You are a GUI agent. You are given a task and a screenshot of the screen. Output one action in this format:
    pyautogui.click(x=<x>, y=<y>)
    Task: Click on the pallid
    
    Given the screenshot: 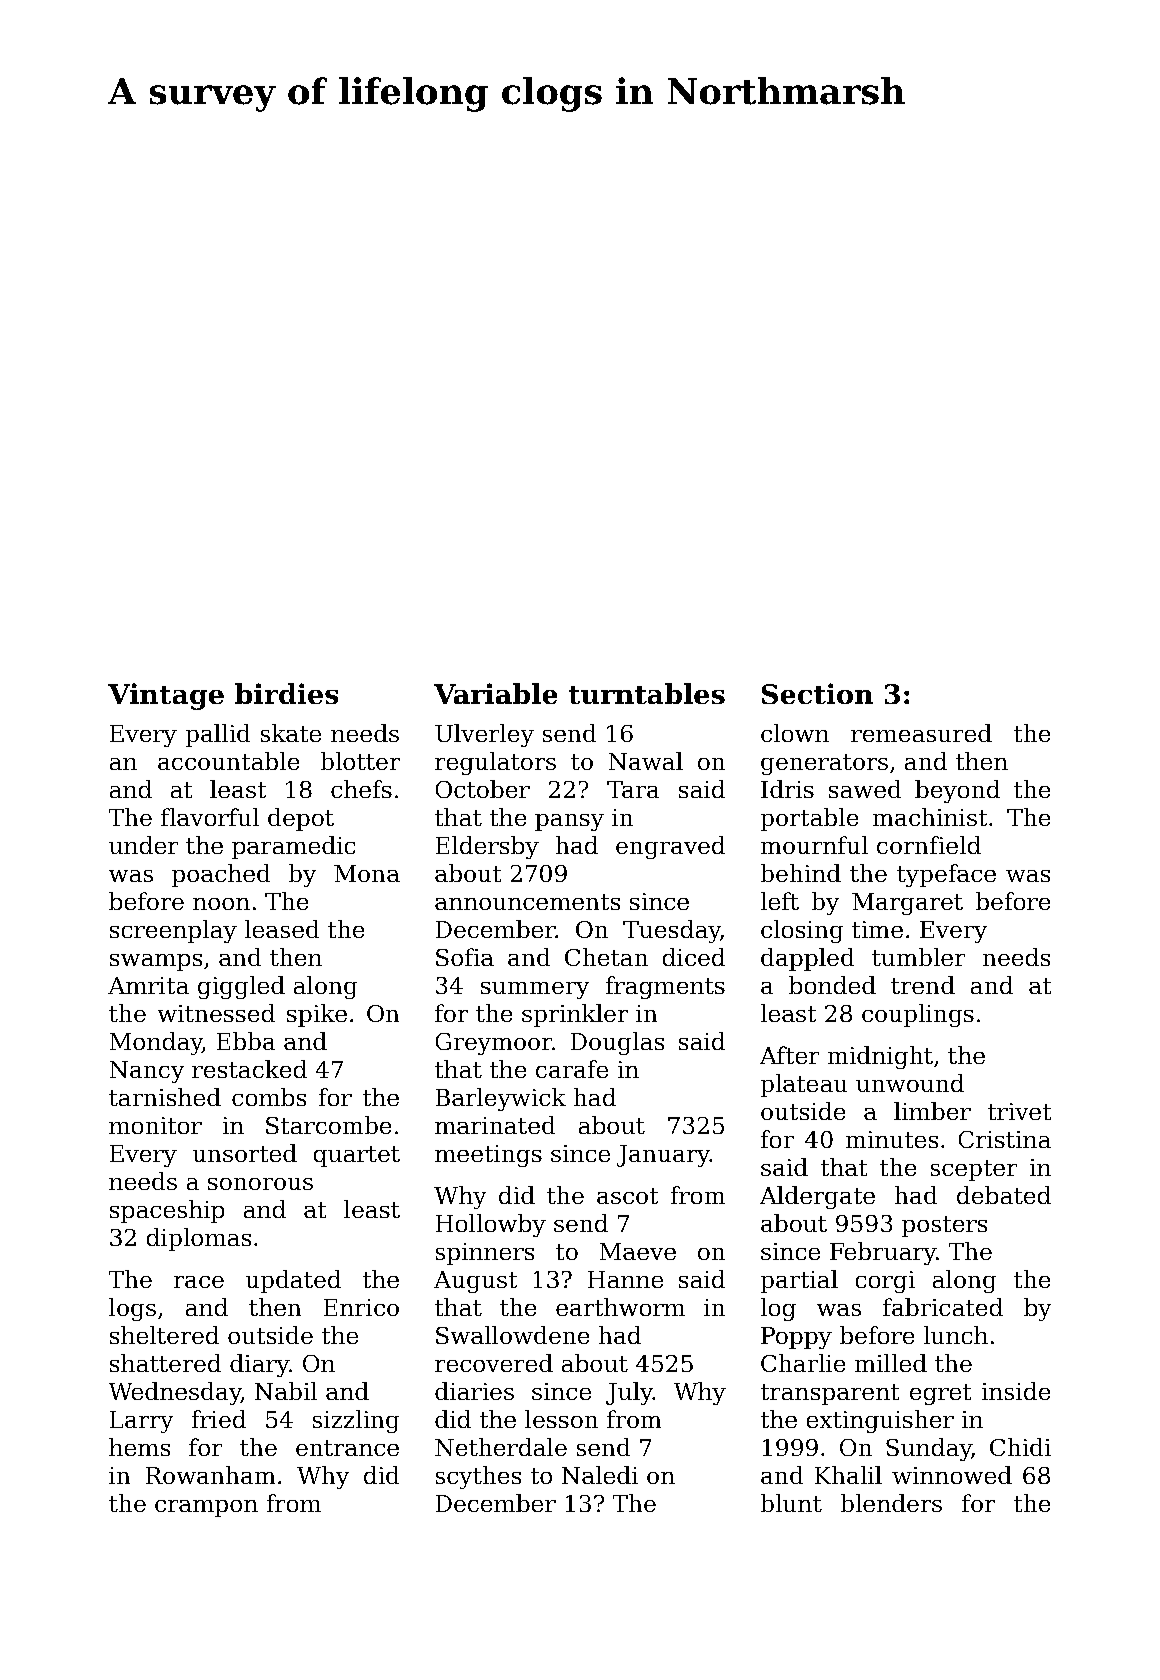 What is the action you would take?
    pyautogui.click(x=218, y=735)
